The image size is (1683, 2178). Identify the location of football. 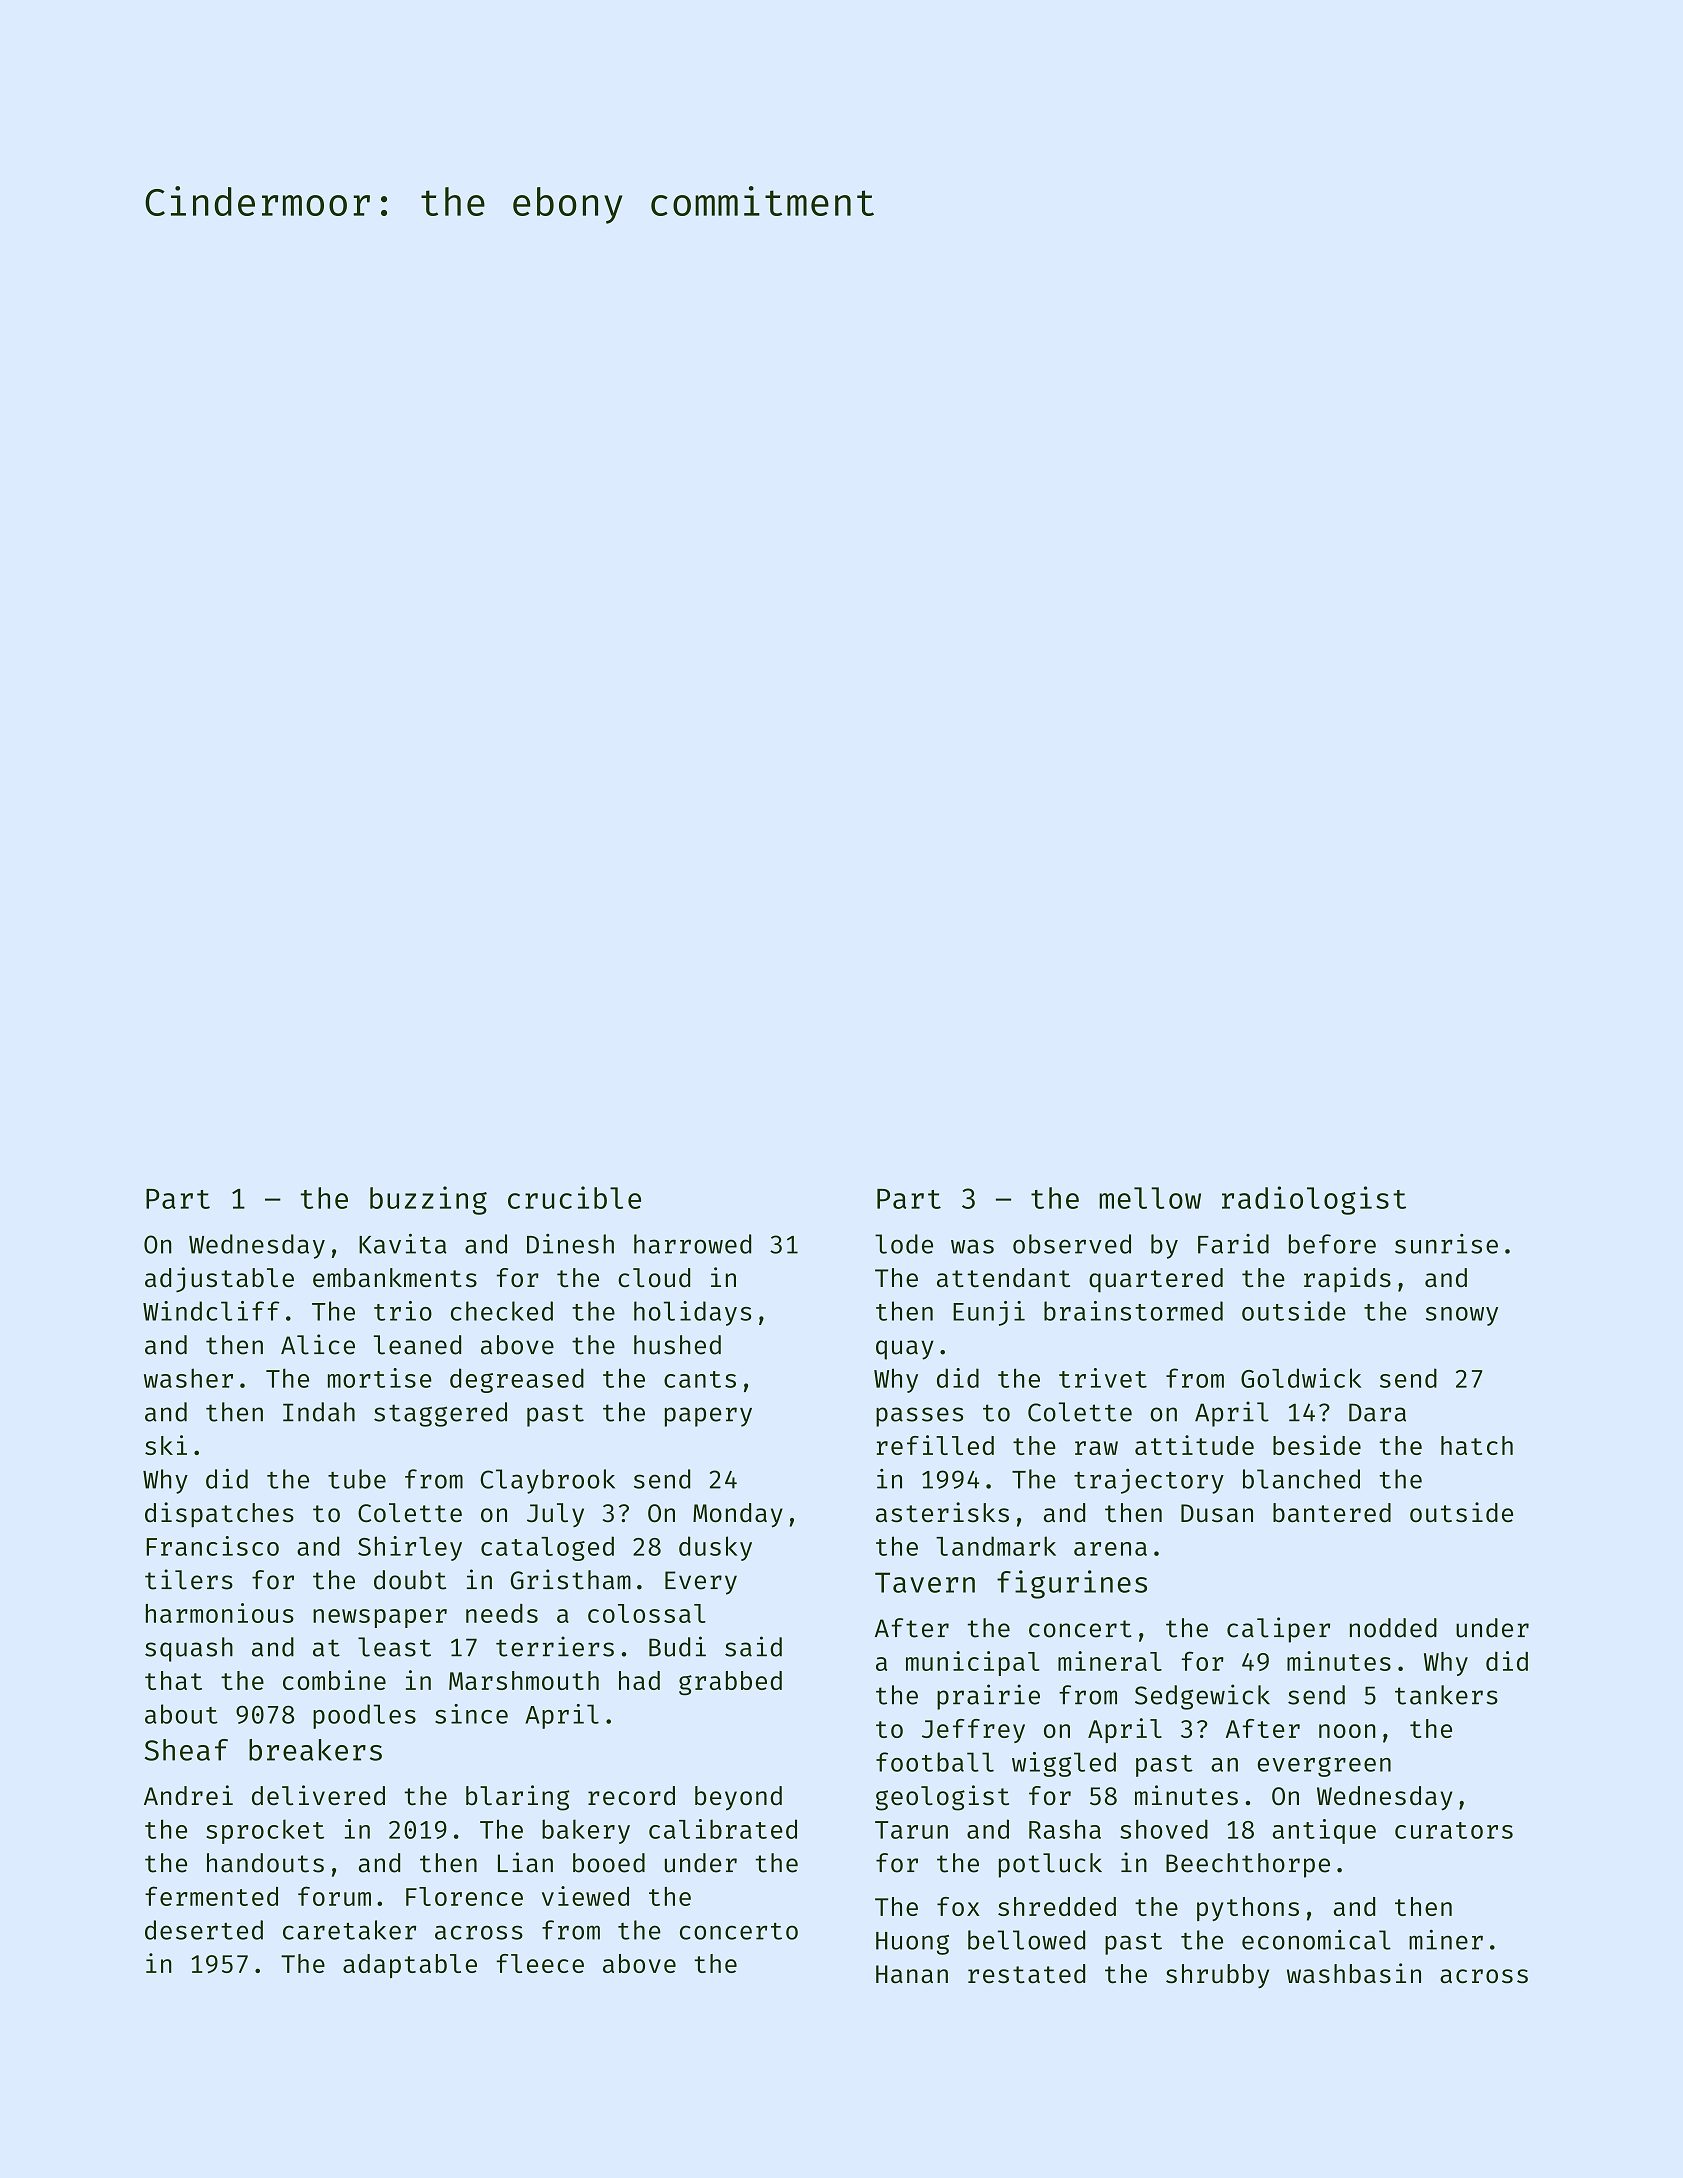
(935, 1762).
